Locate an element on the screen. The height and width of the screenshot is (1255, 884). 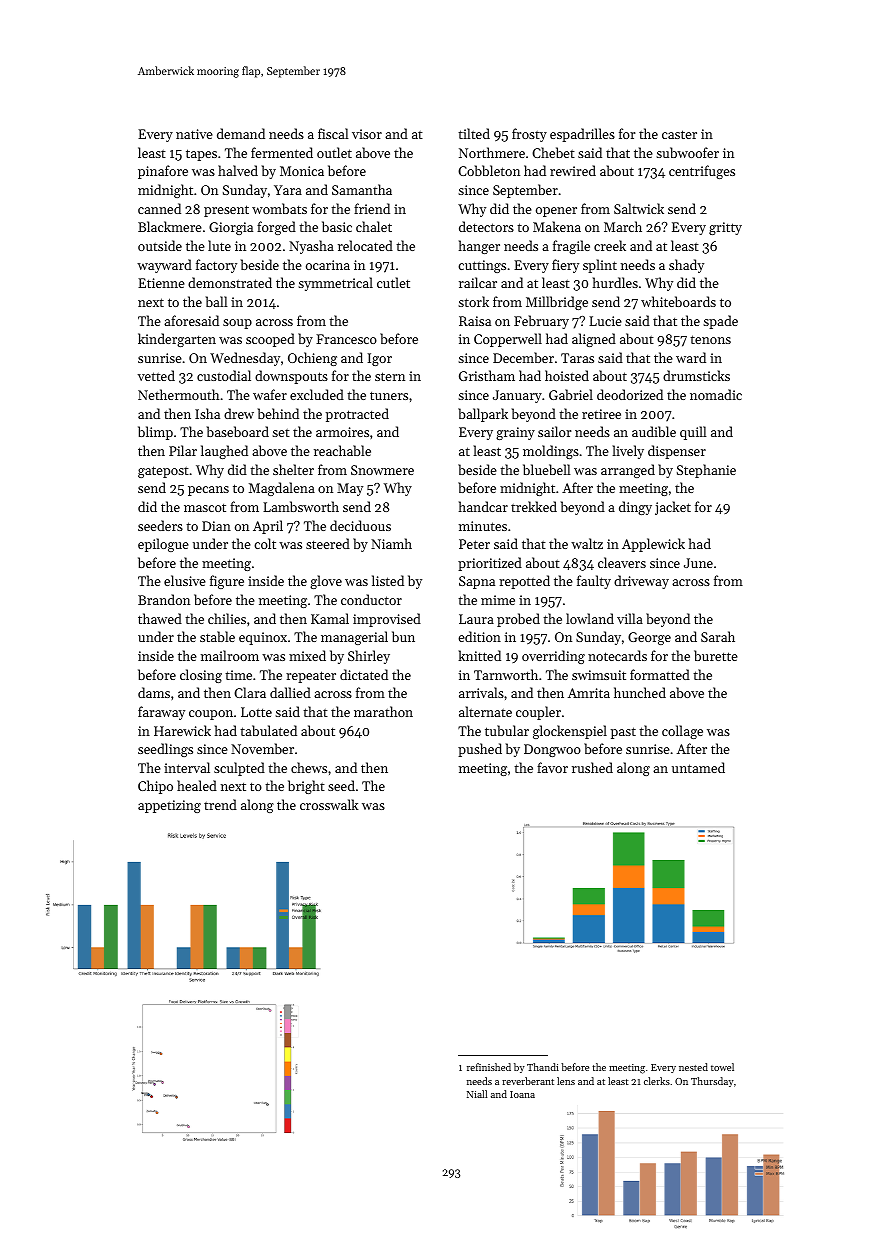
elusive is located at coordinates (185, 580).
